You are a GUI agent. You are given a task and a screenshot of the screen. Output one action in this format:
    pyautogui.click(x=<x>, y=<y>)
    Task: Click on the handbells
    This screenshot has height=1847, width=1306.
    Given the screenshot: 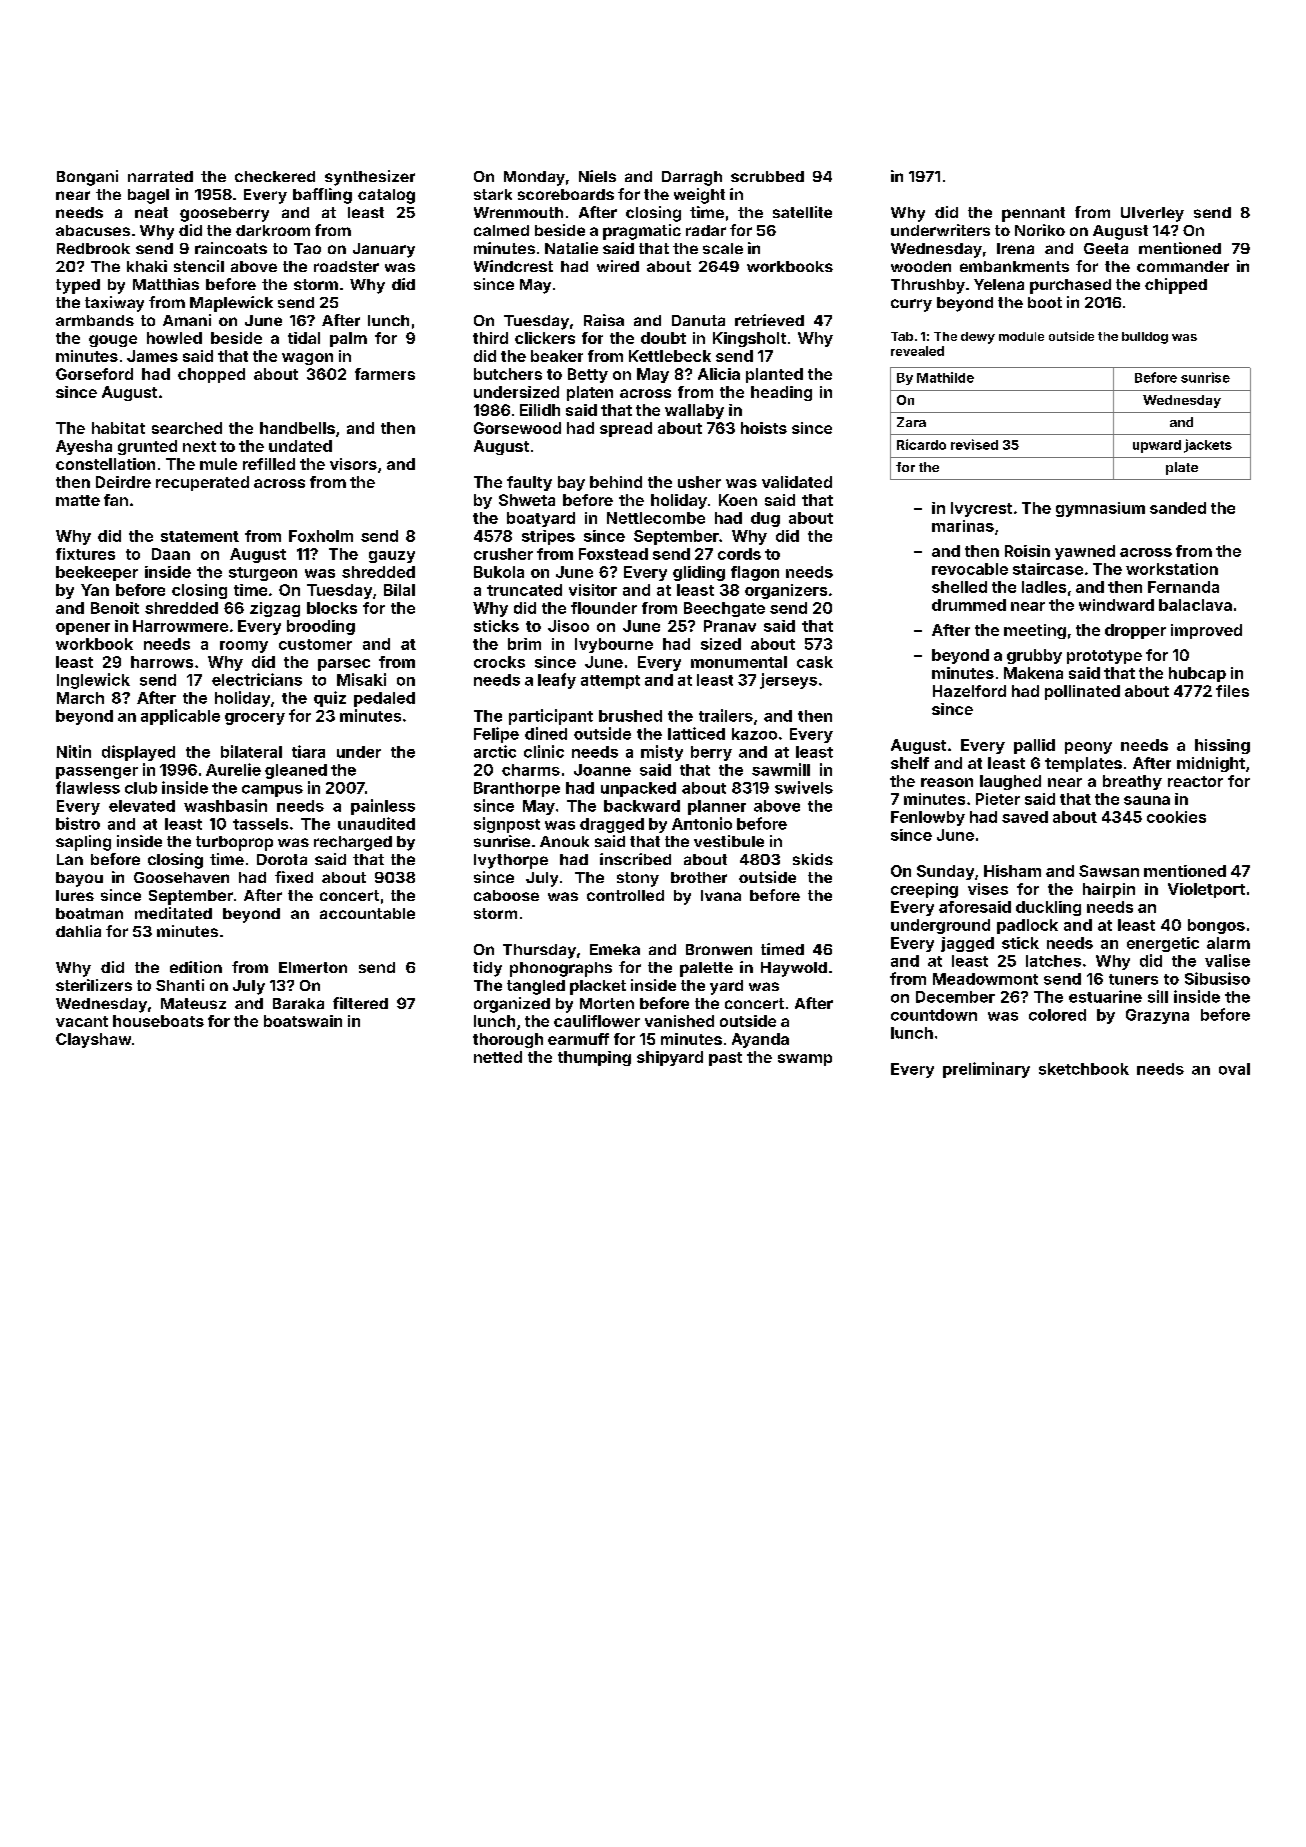 What is the action you would take?
    pyautogui.click(x=297, y=428)
